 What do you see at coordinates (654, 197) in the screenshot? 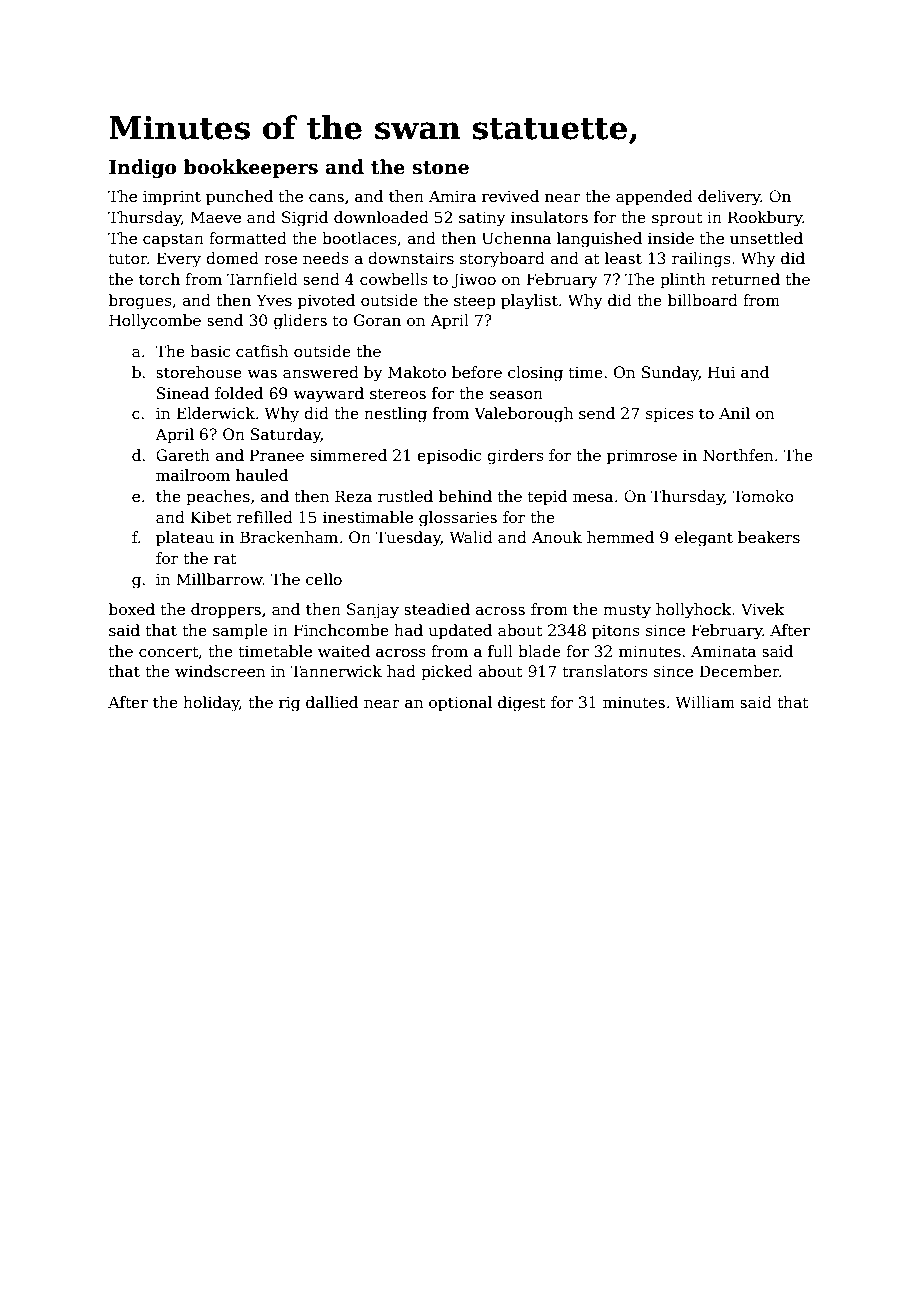
I see `appended` at bounding box center [654, 197].
